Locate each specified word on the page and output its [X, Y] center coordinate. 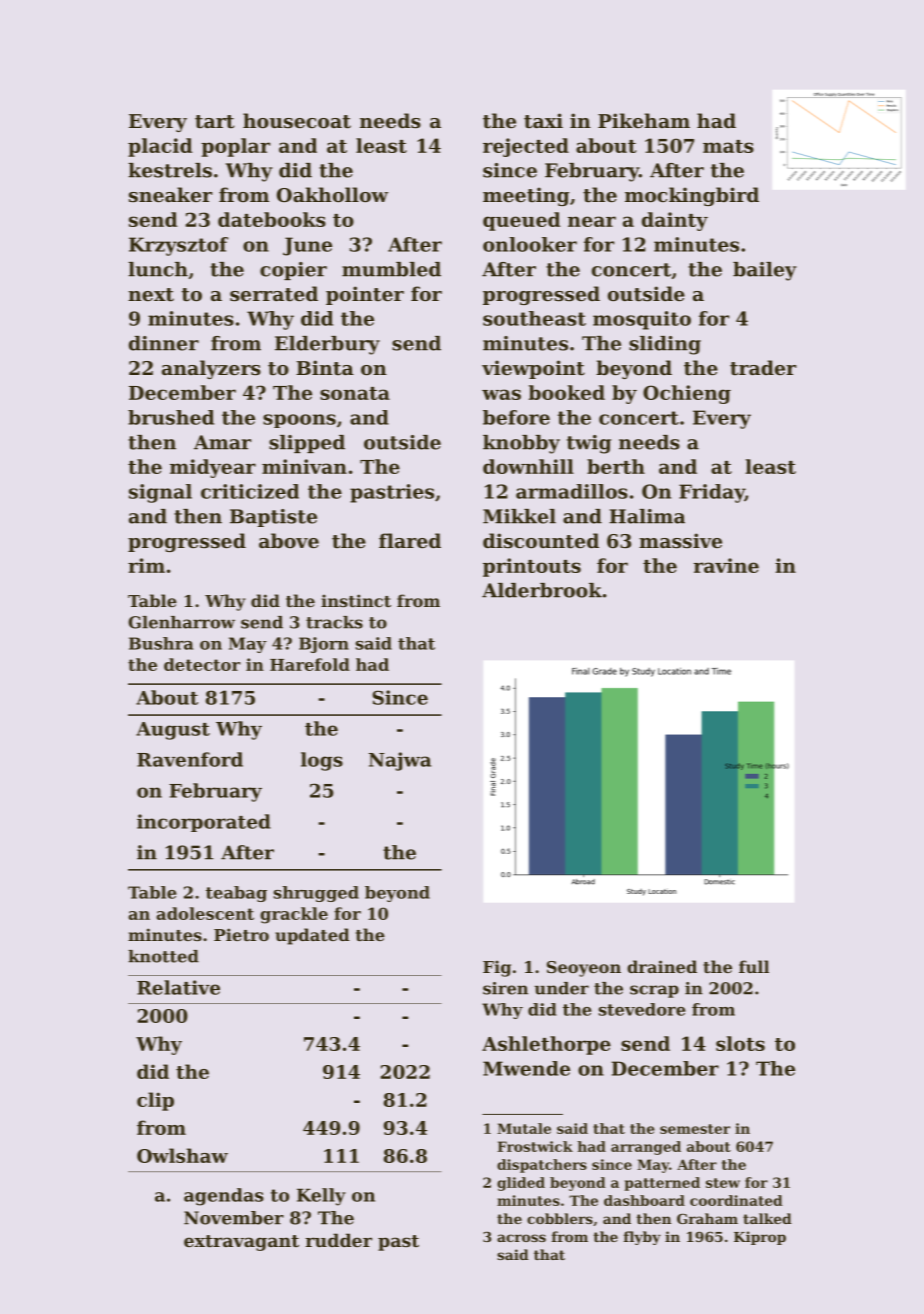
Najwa [400, 761]
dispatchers [542, 1166]
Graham [707, 1218]
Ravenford [190, 759]
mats [728, 146]
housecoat [297, 121]
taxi [543, 120]
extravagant [241, 1243]
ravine [726, 565]
